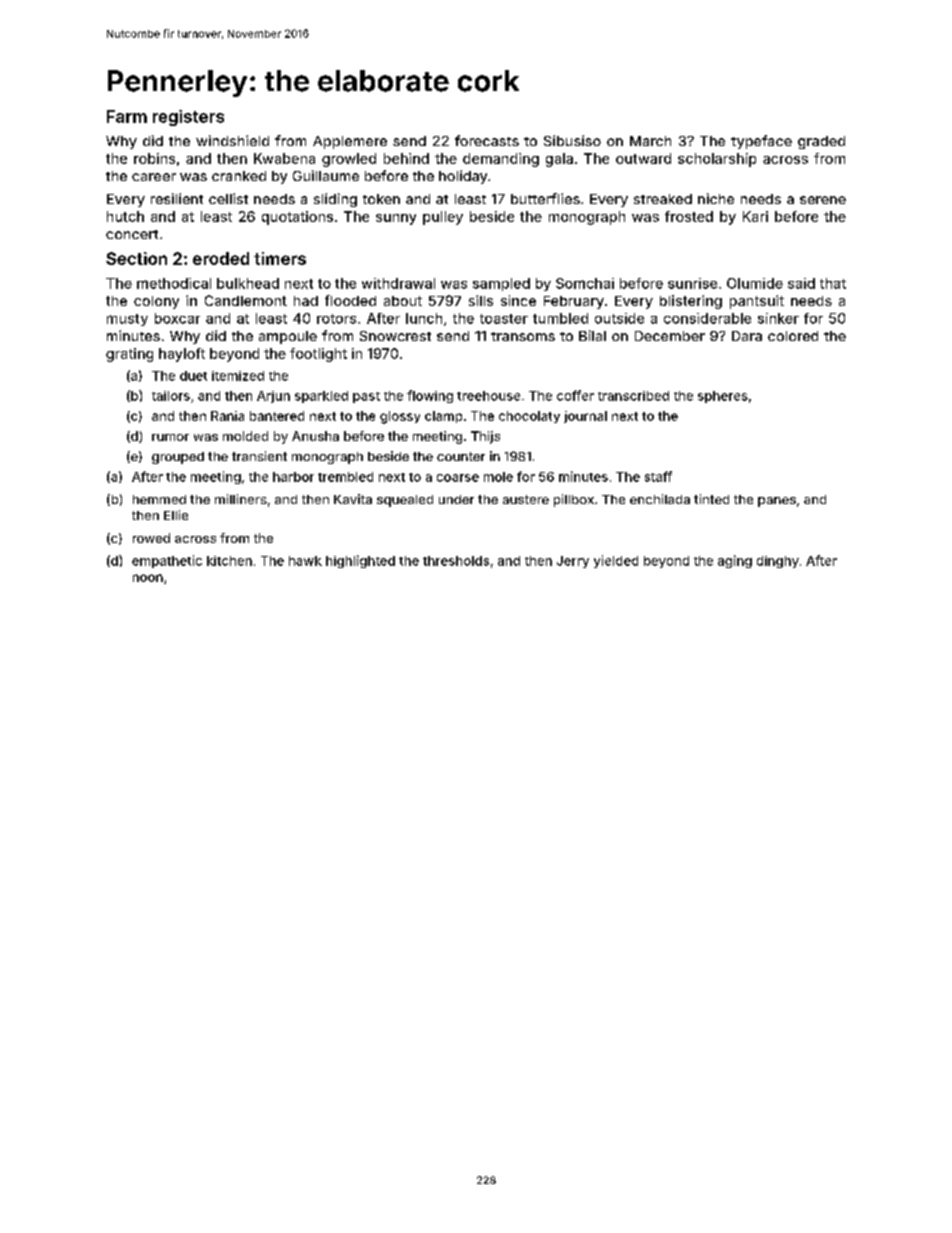 The image size is (952, 1233). I want to click on methodical, so click(174, 283).
